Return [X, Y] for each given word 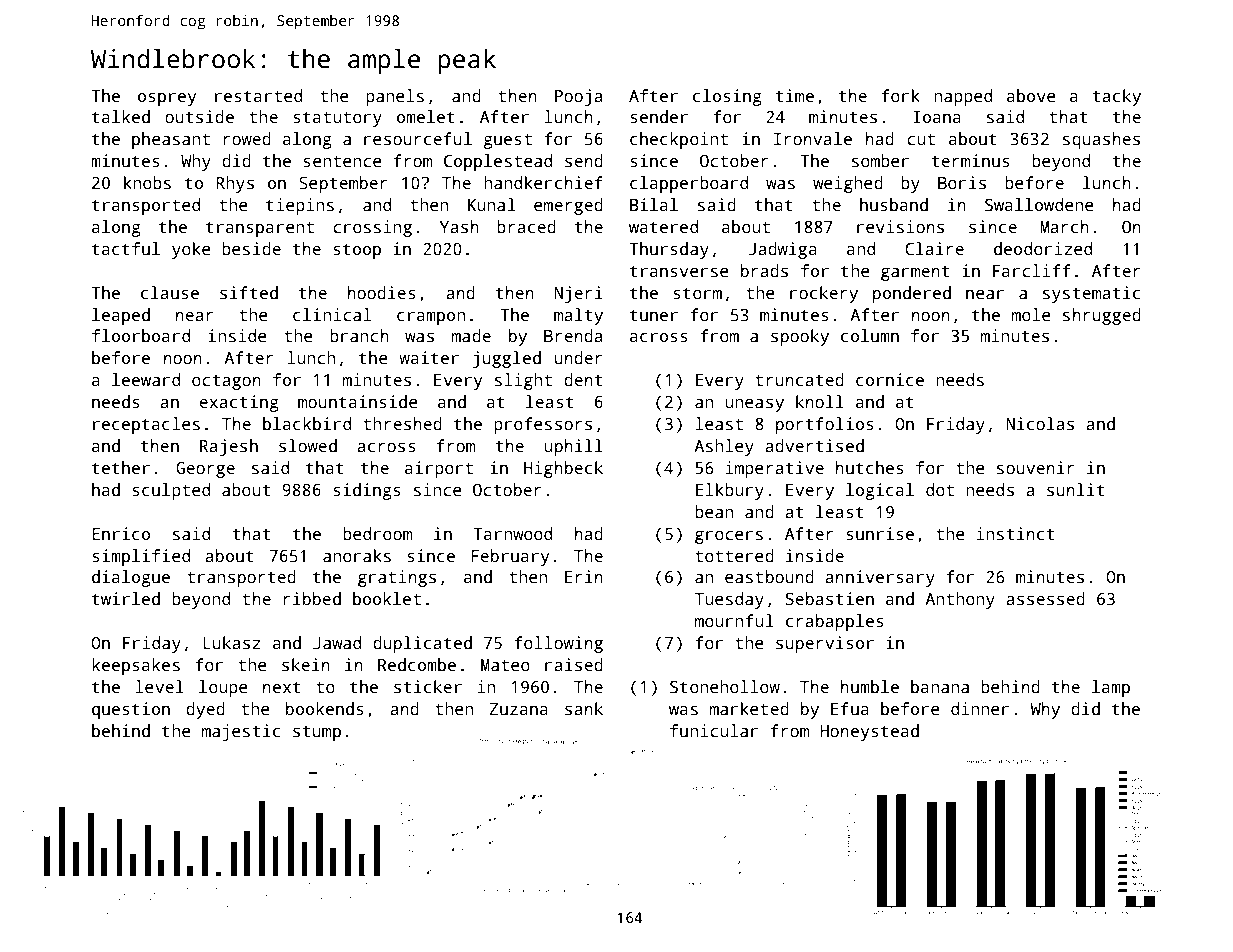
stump [317, 733]
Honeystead [869, 732]
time [795, 96]
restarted [258, 96]
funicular [714, 731]
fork [900, 96]
